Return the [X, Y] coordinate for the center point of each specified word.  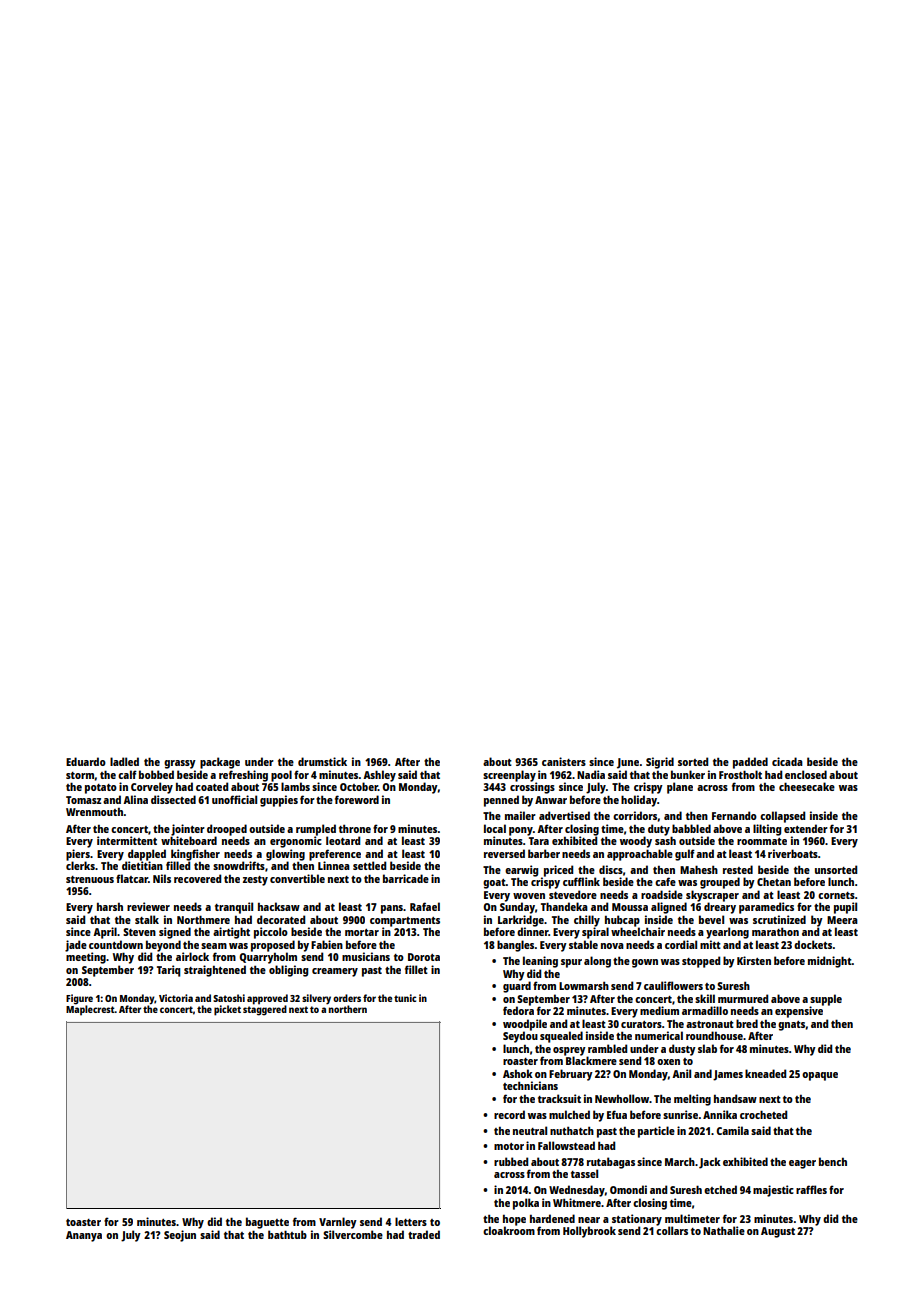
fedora [518, 1010]
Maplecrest [90, 1010]
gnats [792, 1026]
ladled [124, 761]
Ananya [84, 1236]
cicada [787, 761]
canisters [564, 761]
